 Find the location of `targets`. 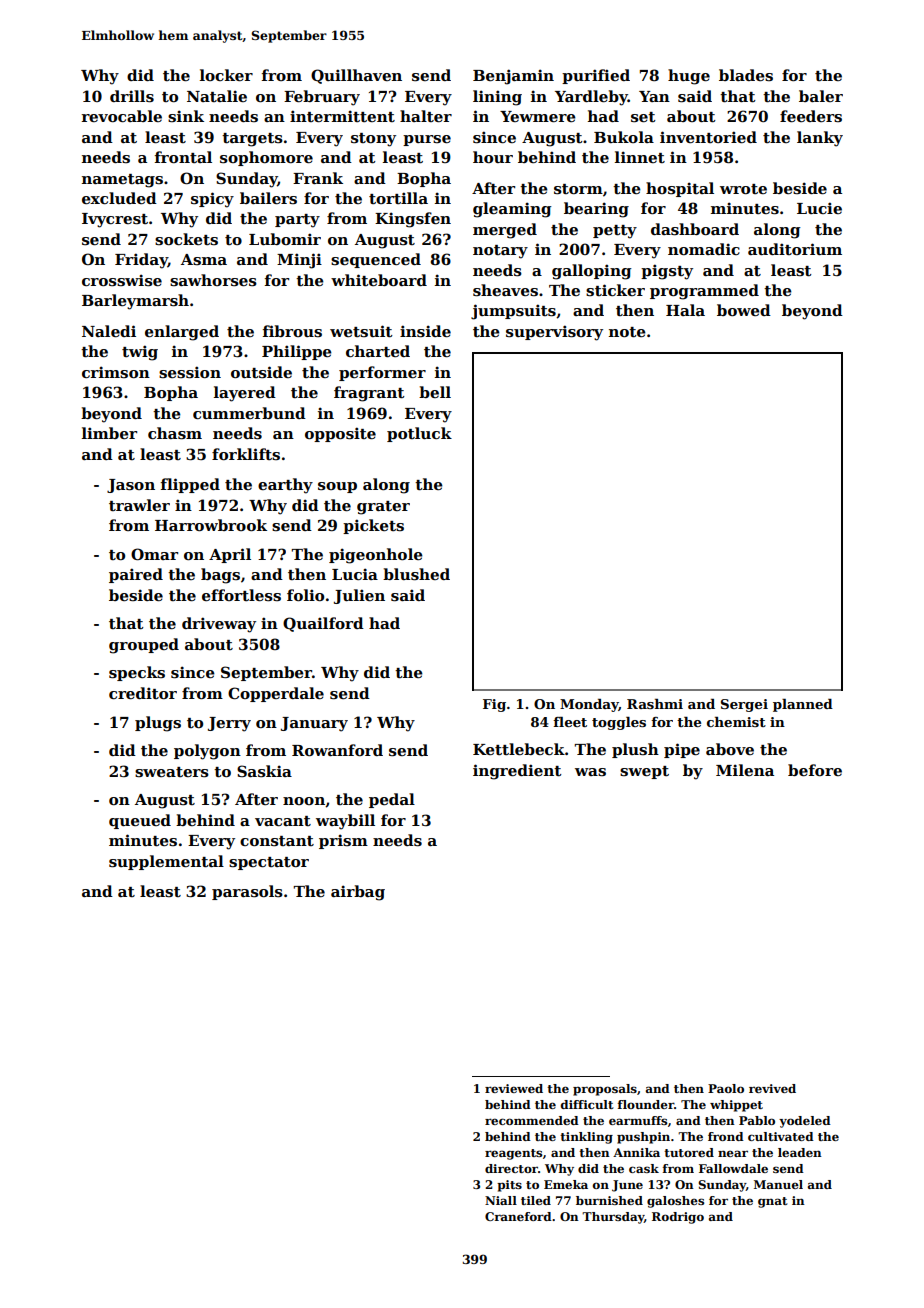

targets is located at coordinates (252, 140).
